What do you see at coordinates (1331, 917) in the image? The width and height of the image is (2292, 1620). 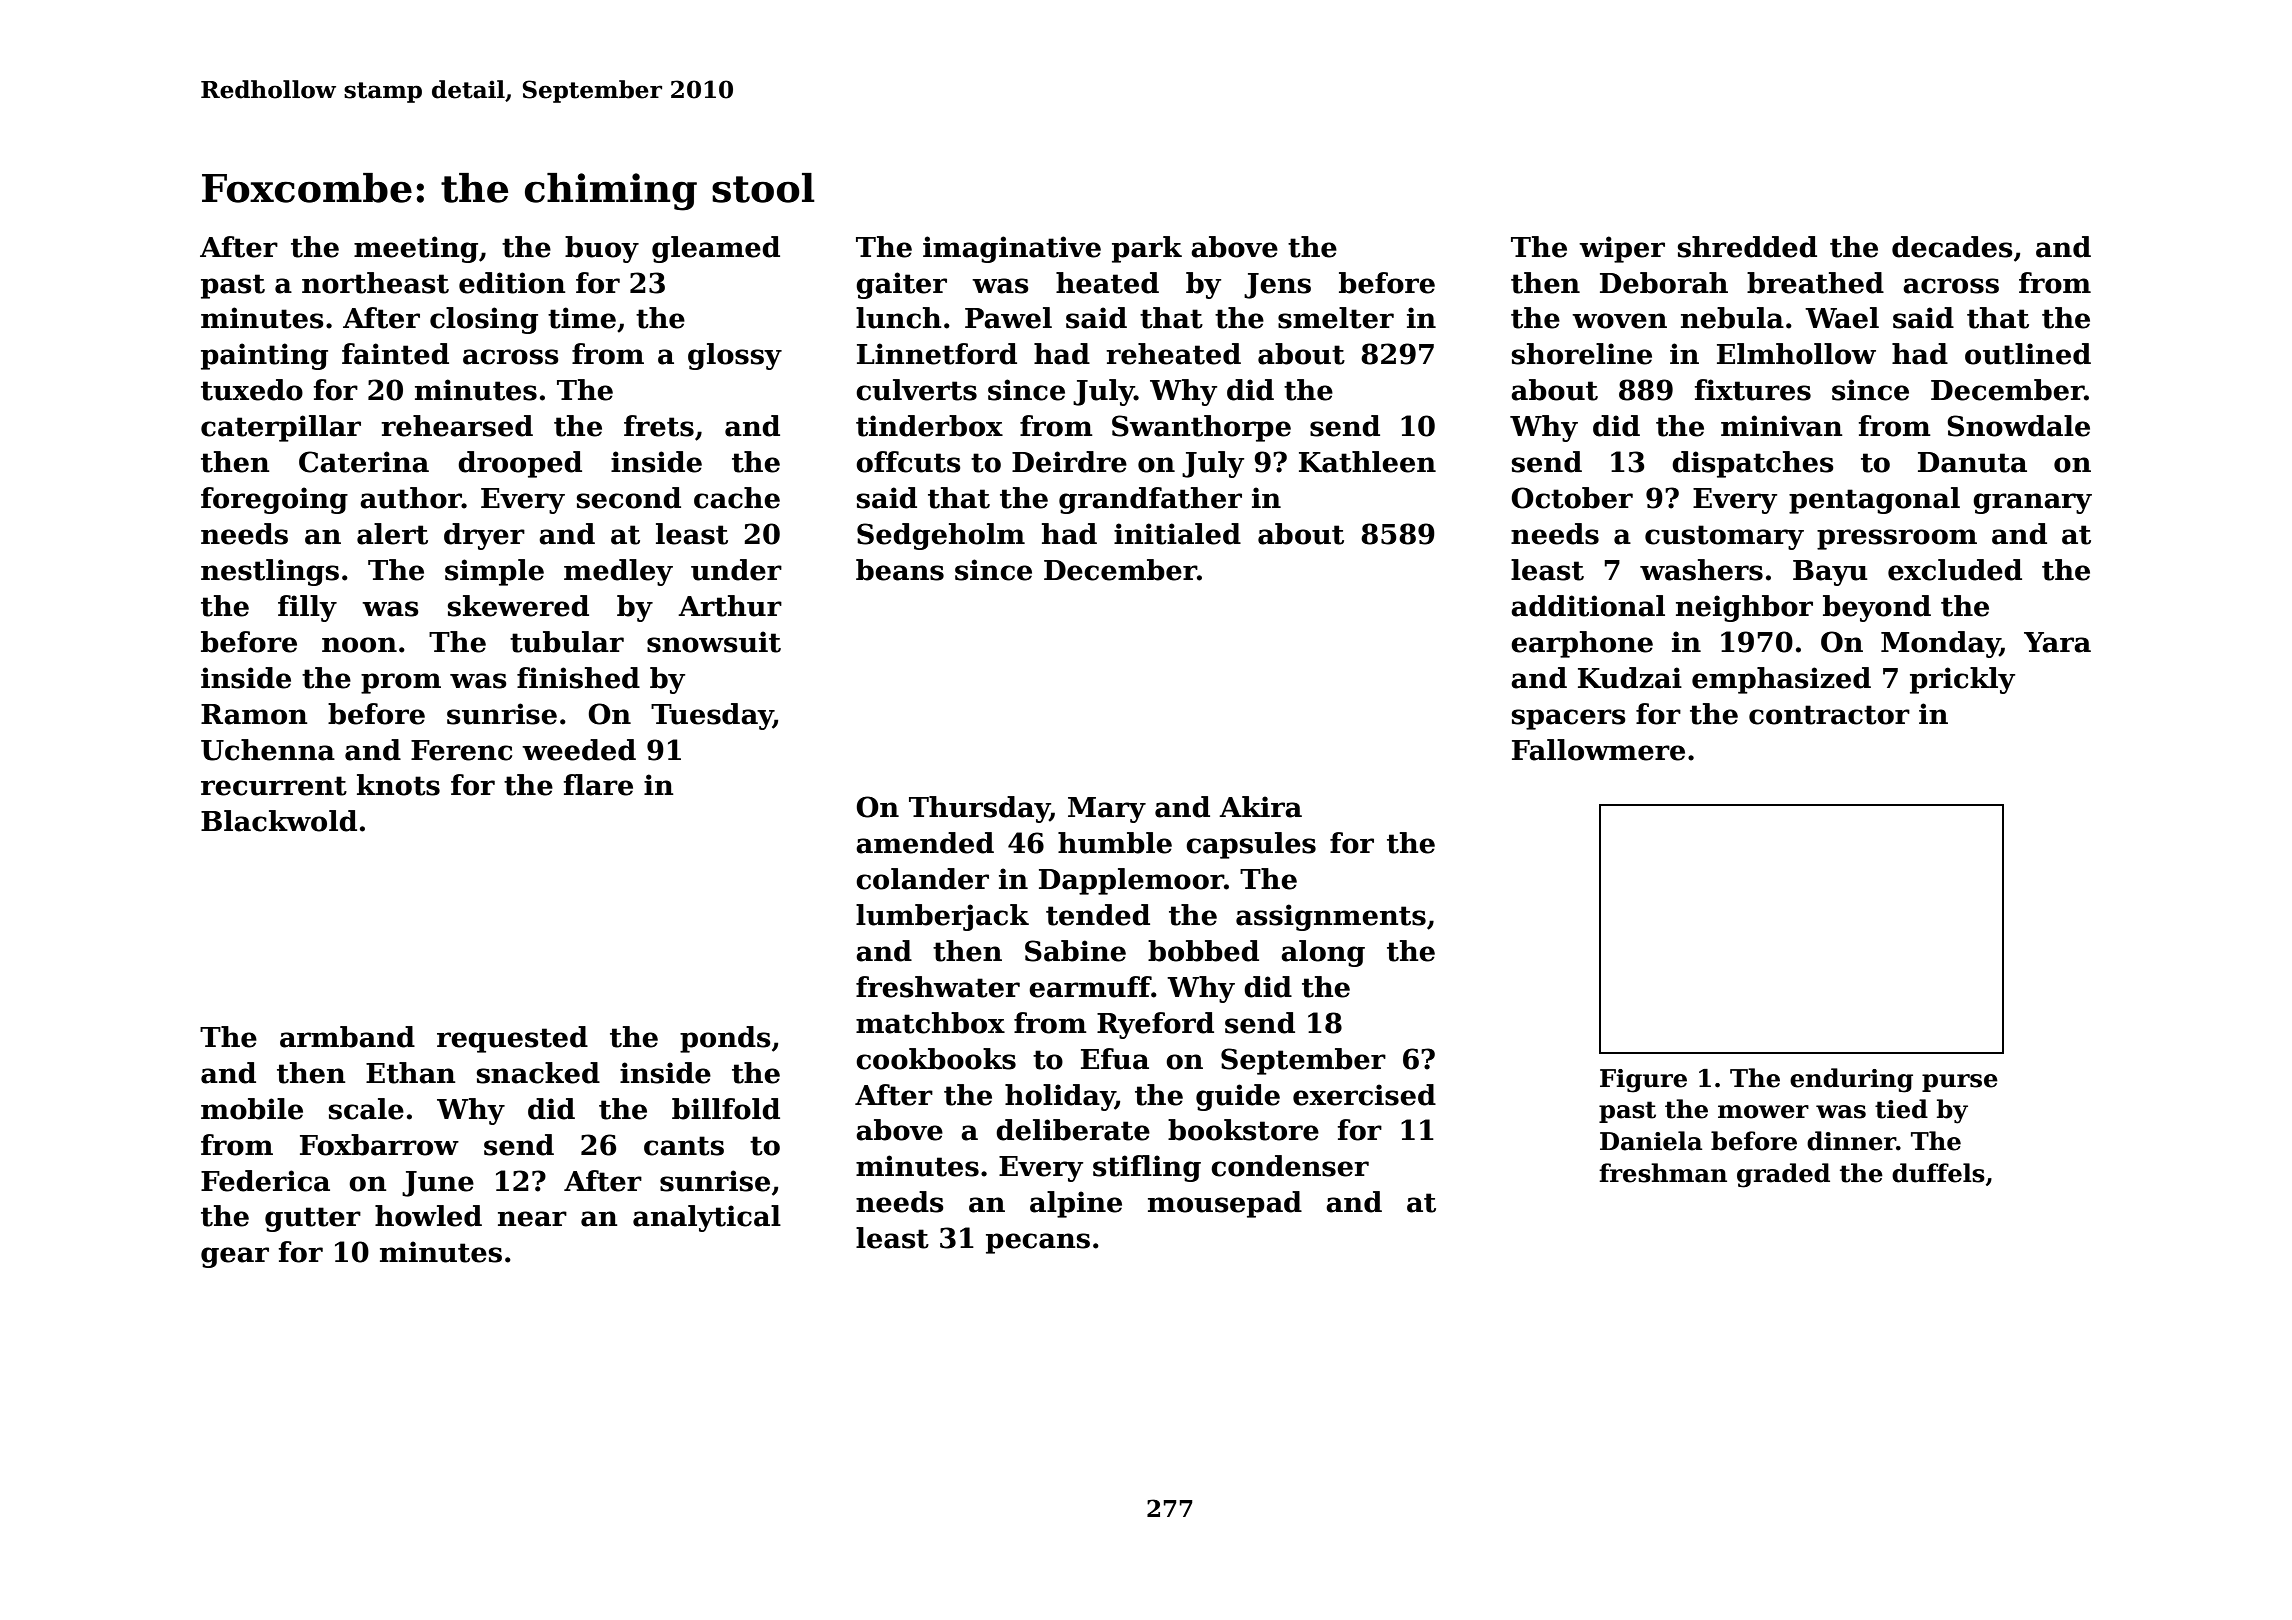 I see `assignments` at bounding box center [1331, 917].
